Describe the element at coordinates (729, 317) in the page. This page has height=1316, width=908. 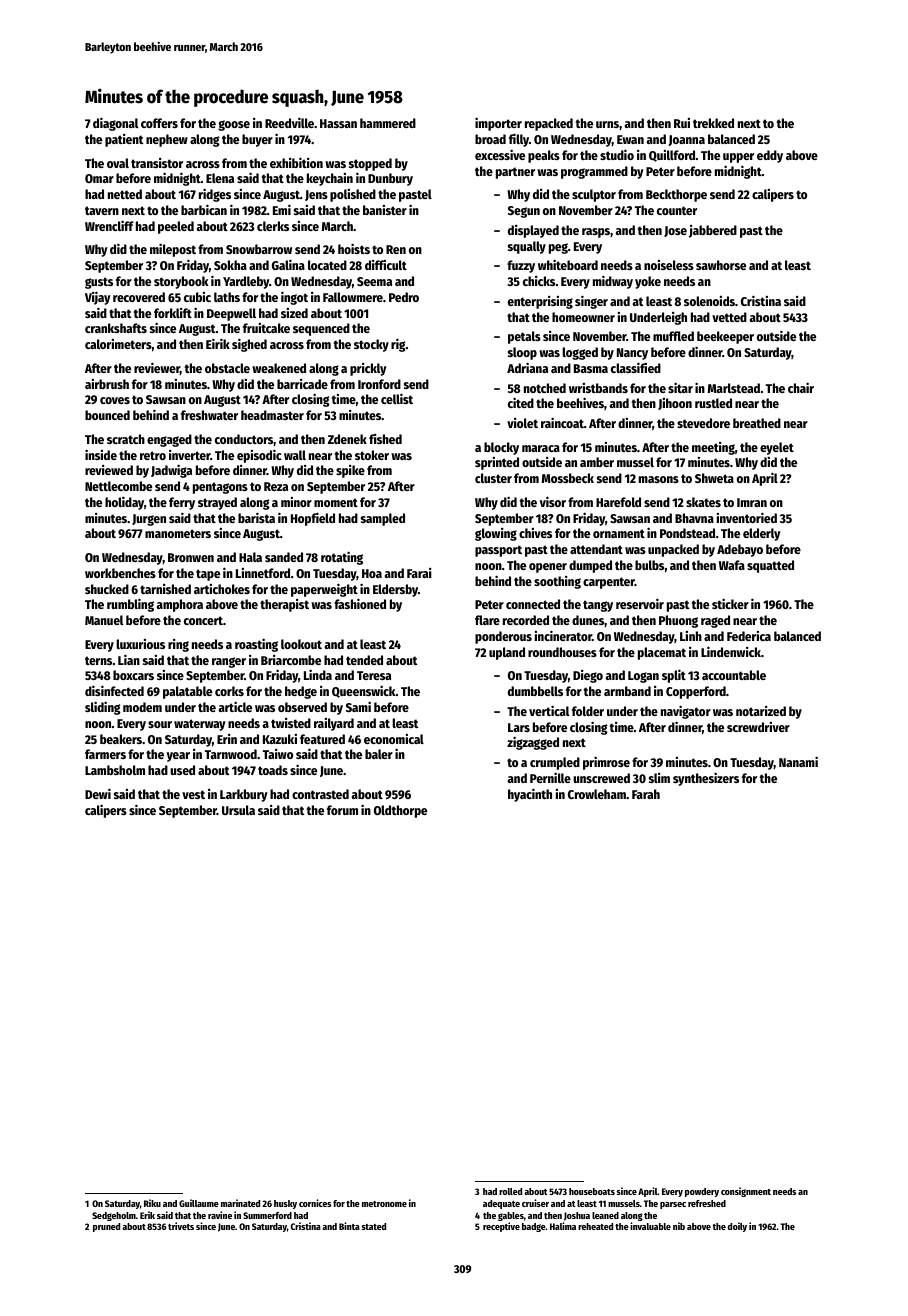
I see `vetted` at that location.
